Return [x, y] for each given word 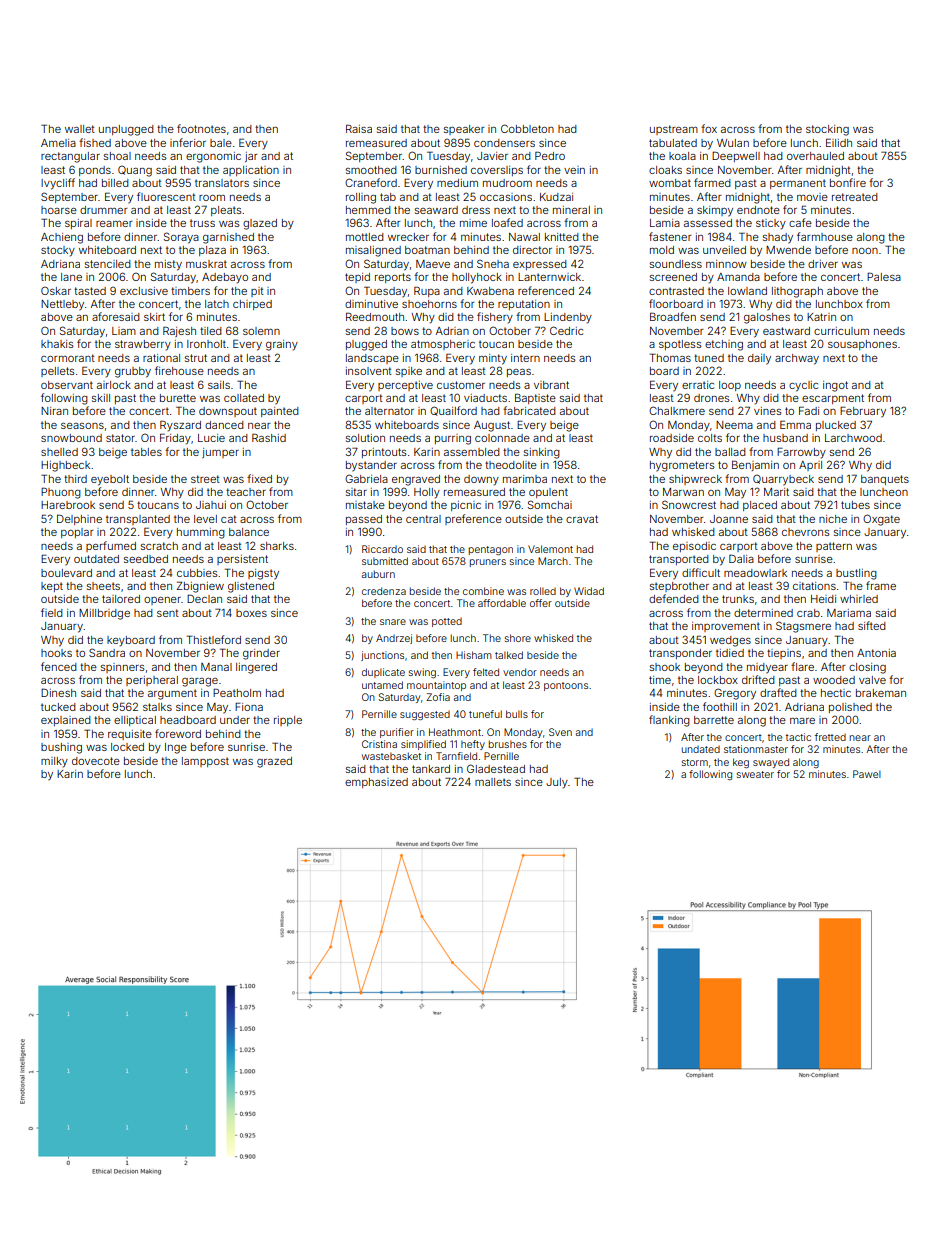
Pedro [550, 155]
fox [709, 128]
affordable [502, 603]
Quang [135, 171]
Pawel [867, 774]
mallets [493, 782]
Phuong [61, 493]
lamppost [205, 762]
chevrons [805, 532]
